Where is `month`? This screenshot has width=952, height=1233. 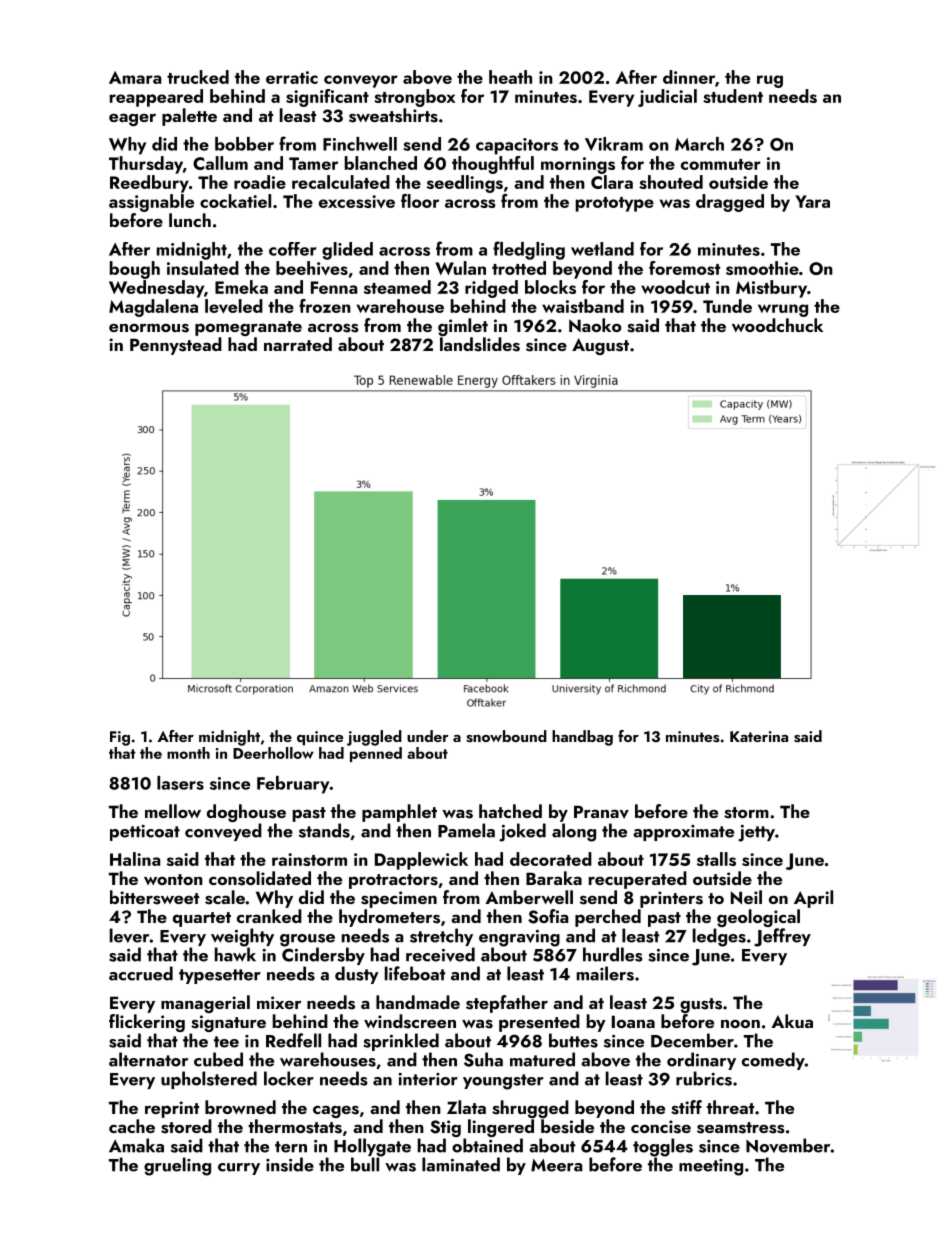
month is located at coordinates (188, 753).
